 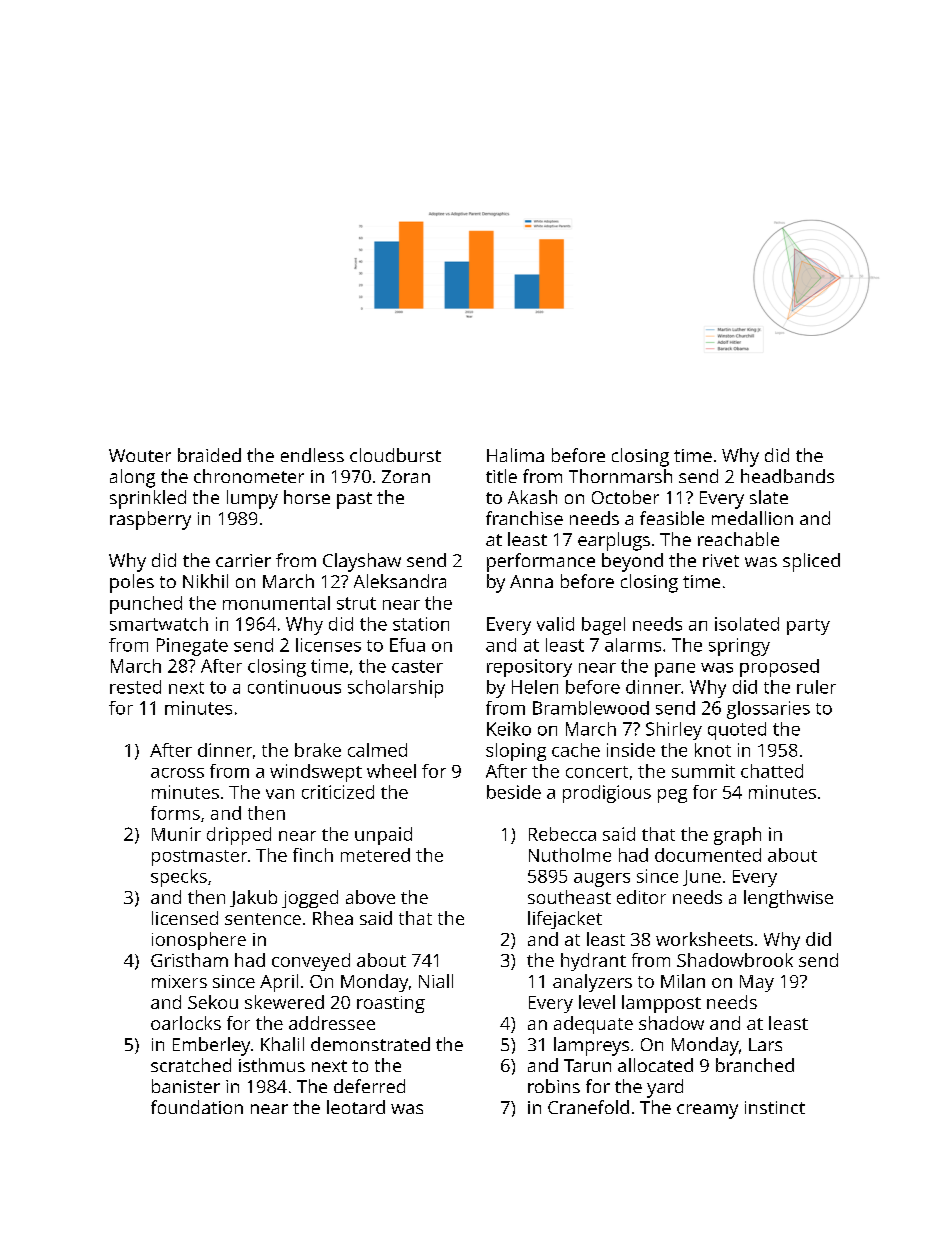 What do you see at coordinates (197, 1107) in the screenshot?
I see `foundation` at bounding box center [197, 1107].
